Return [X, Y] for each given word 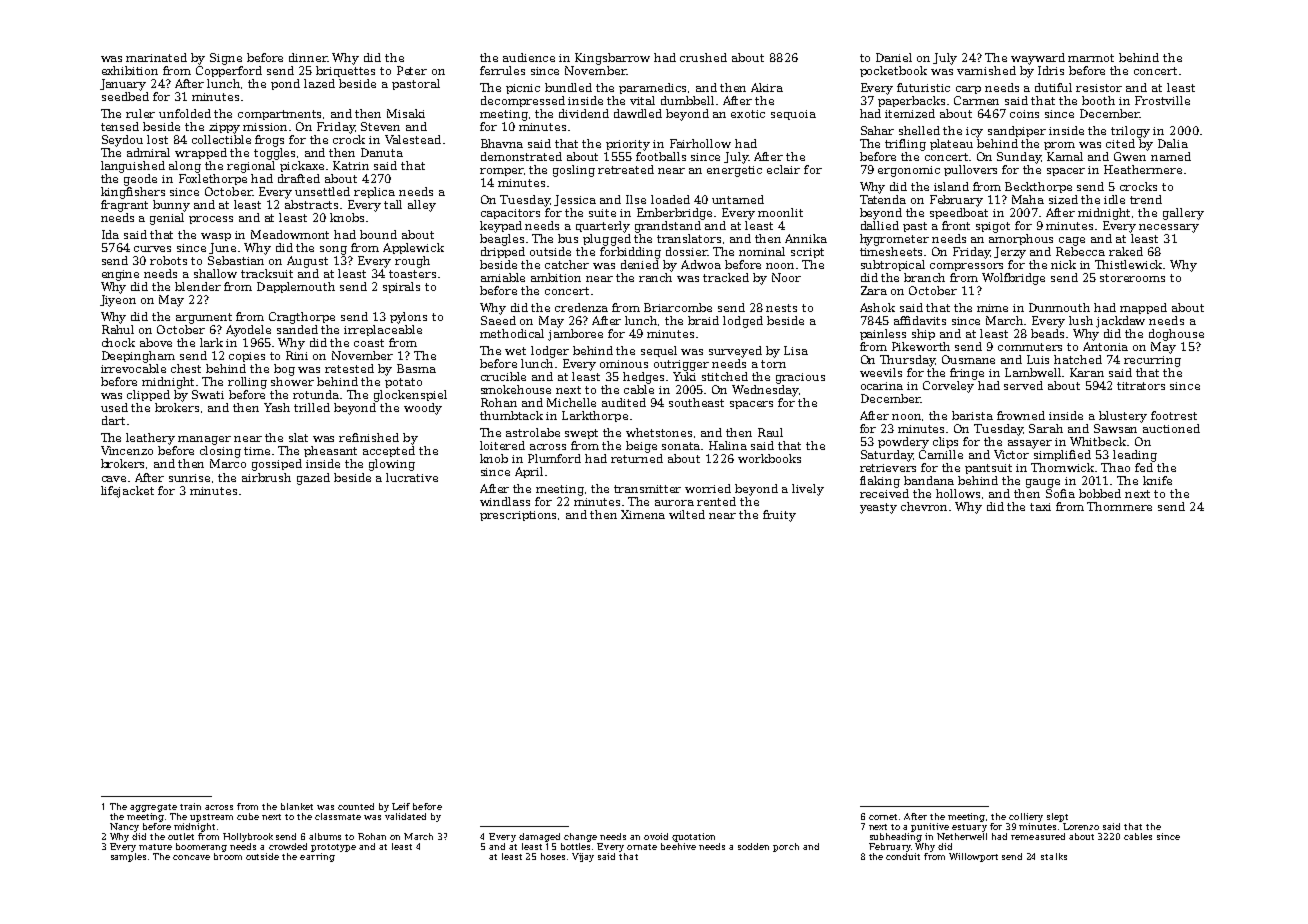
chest [186, 368]
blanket [297, 806]
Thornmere [1119, 506]
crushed [703, 57]
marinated [156, 57]
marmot [1091, 58]
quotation [693, 837]
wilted [687, 514]
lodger [550, 352]
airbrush [266, 477]
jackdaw [1120, 322]
